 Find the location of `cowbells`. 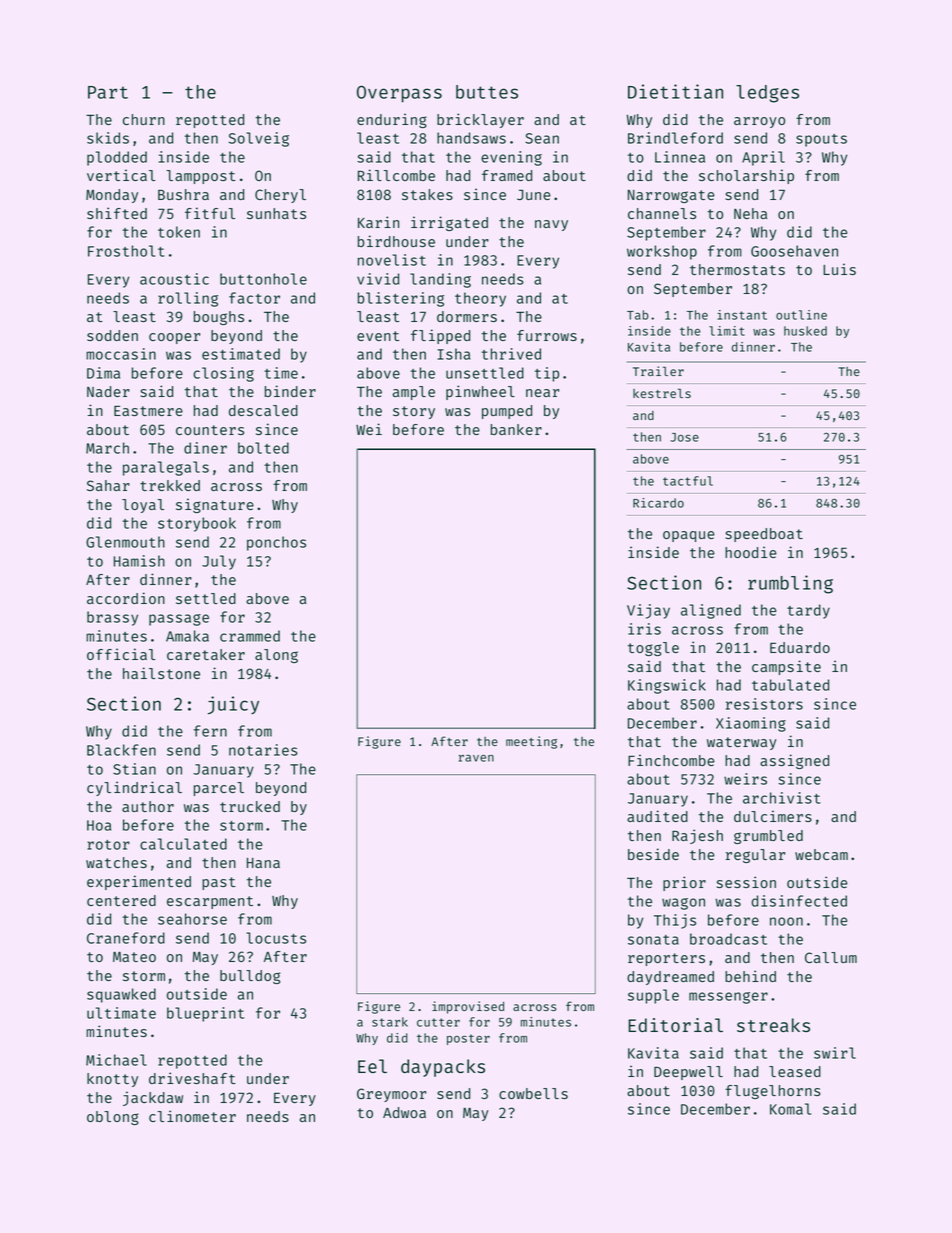

cowbells is located at coordinates (533, 1093).
